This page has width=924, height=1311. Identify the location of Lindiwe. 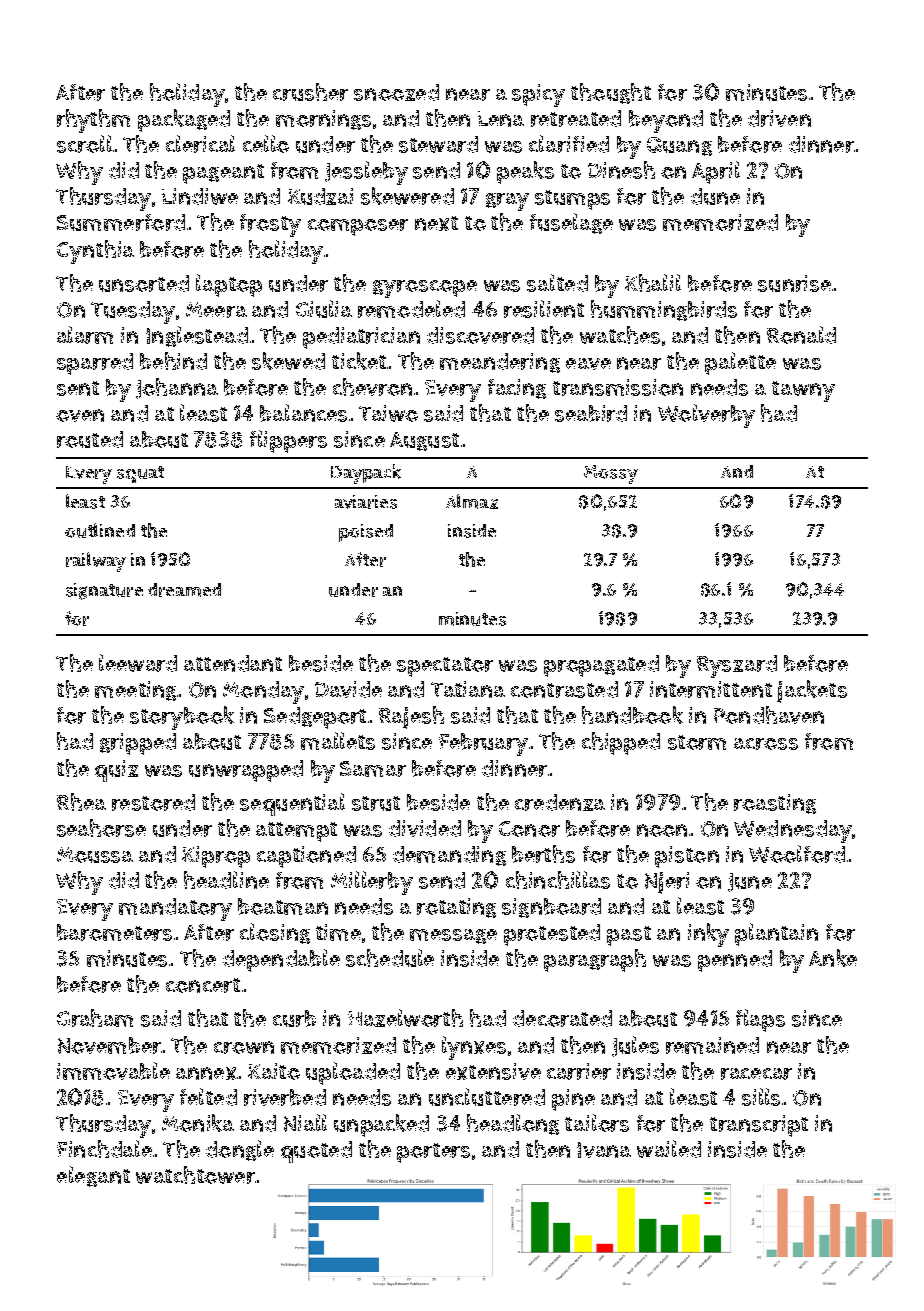
(200, 196).
